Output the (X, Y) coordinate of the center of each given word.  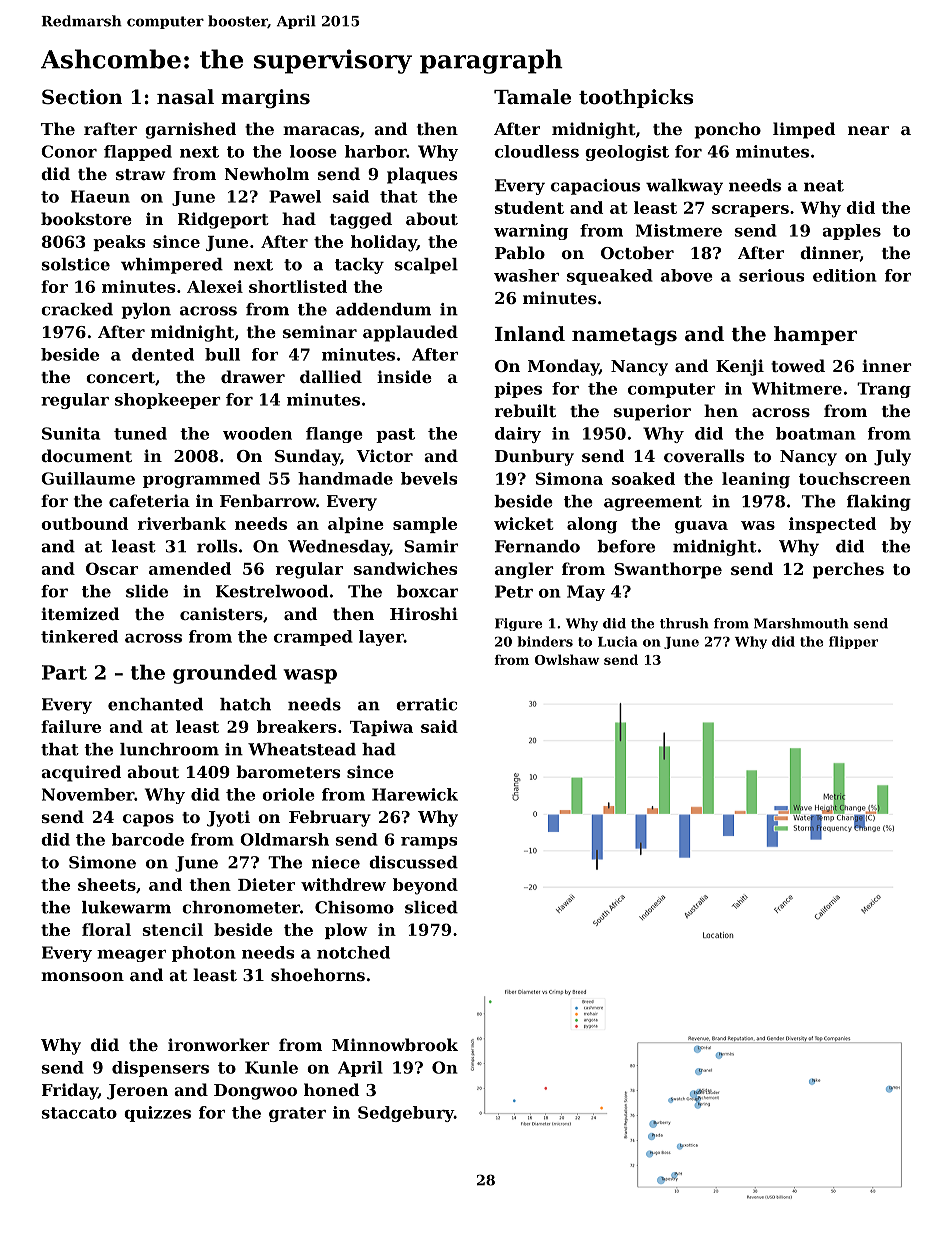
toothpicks (636, 98)
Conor (69, 151)
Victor (384, 455)
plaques (422, 175)
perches (848, 570)
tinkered (79, 636)
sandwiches (405, 568)
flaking (879, 503)
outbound (84, 523)
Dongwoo (255, 1092)
